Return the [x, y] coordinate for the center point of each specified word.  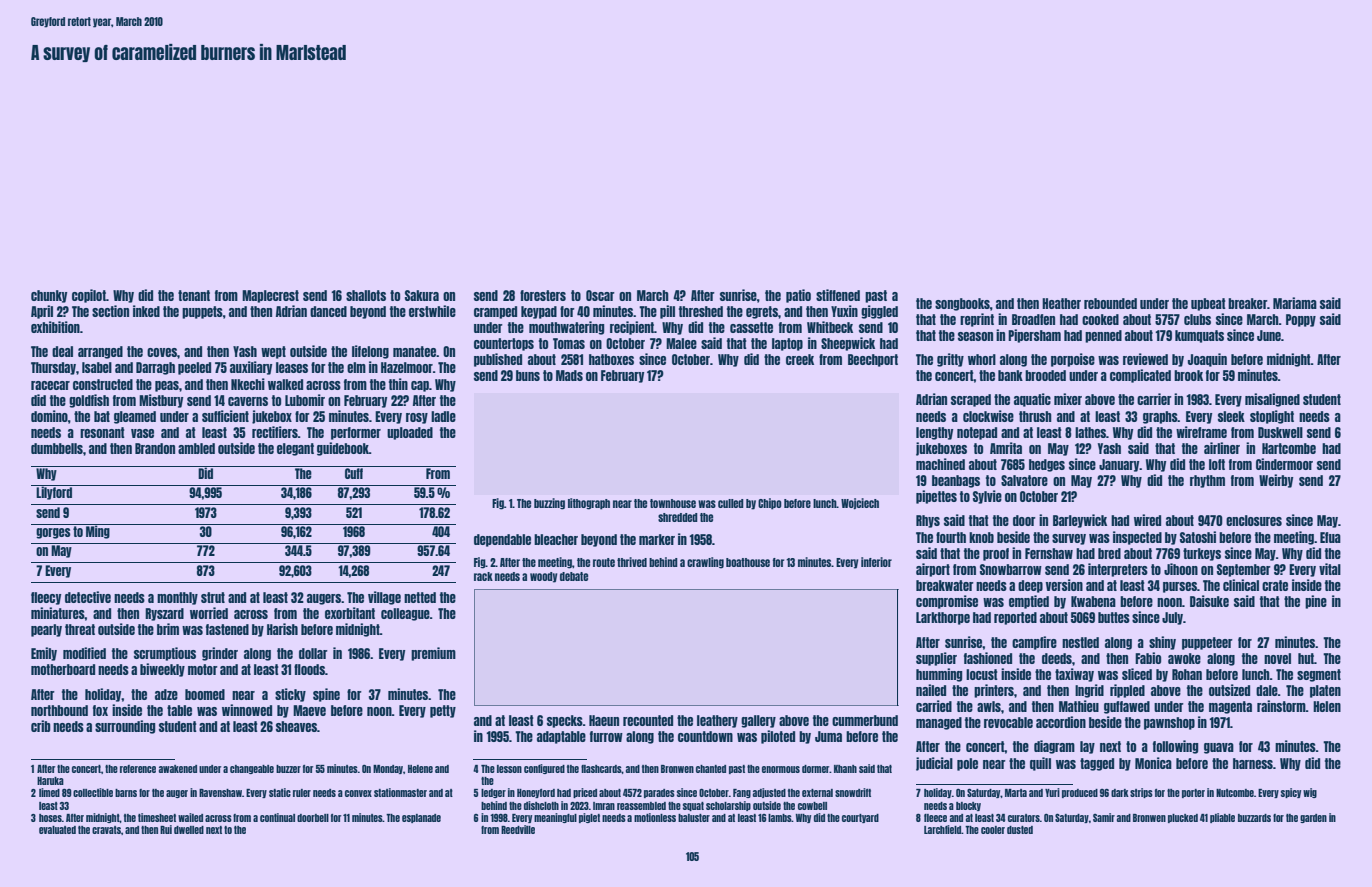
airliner [1222, 448]
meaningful [555, 818]
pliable [1222, 818]
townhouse [673, 503]
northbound [59, 710]
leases [292, 367]
